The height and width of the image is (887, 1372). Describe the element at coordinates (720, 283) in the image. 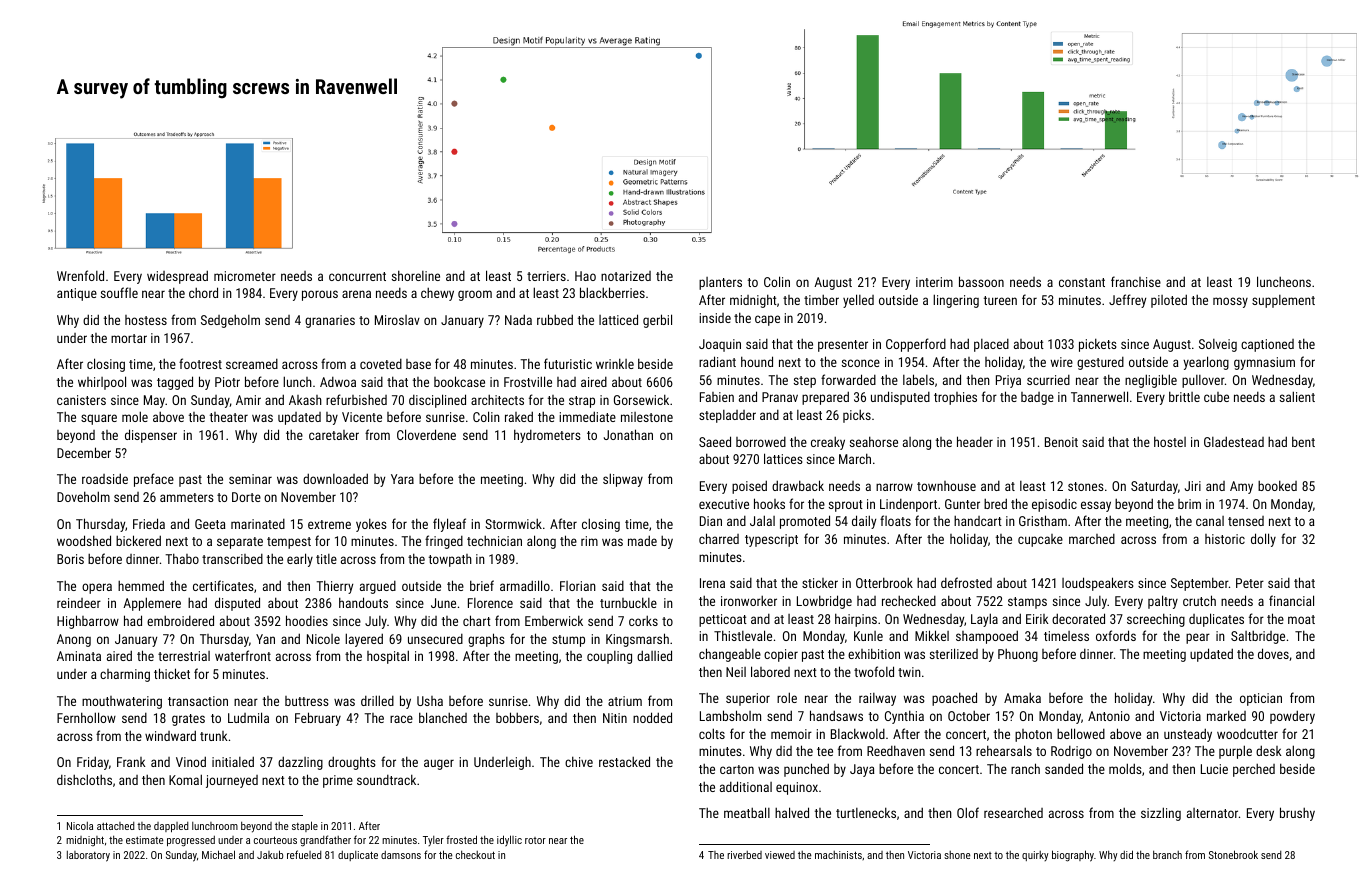

I see `planters` at that location.
